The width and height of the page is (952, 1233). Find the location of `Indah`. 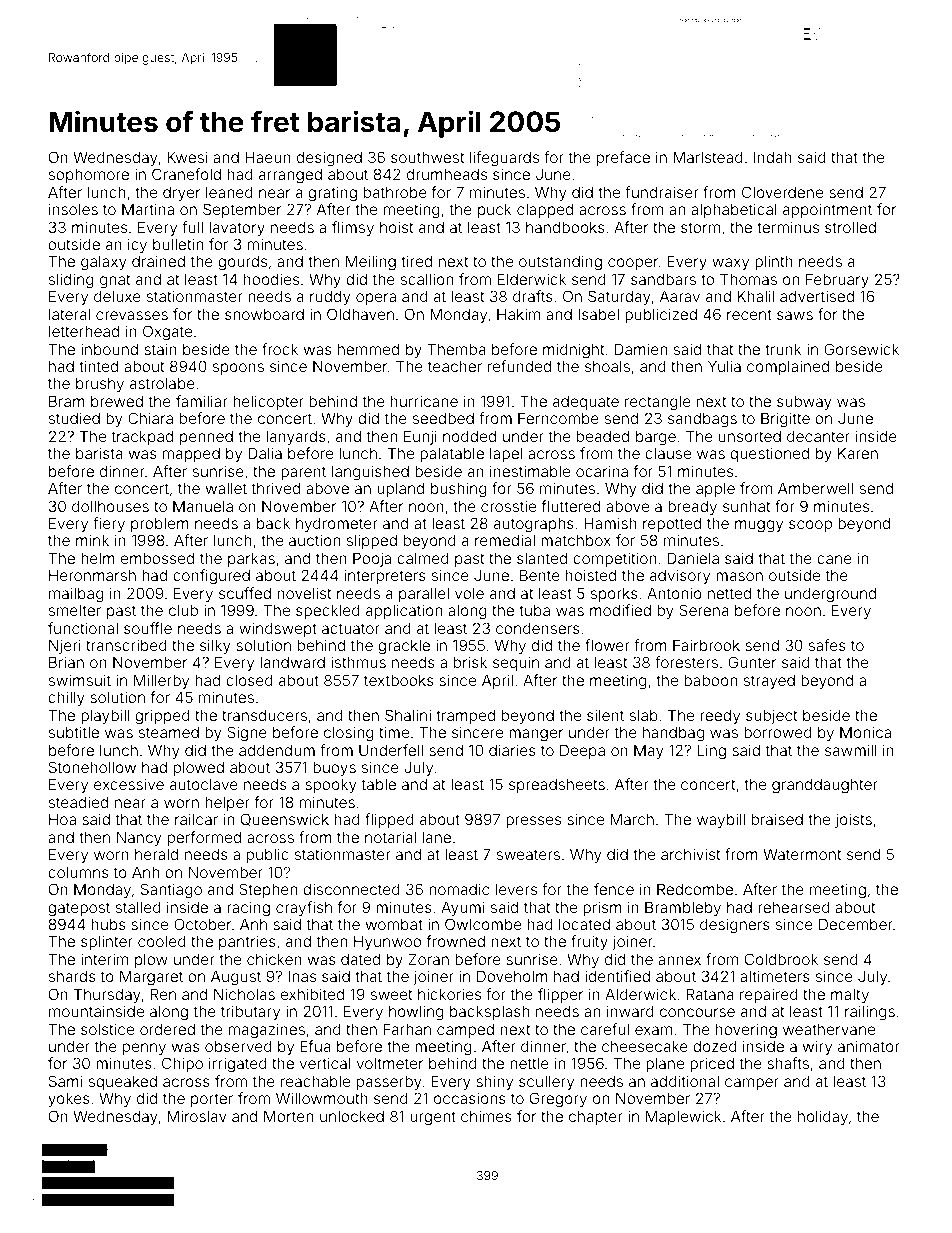

Indah is located at coordinates (773, 157).
